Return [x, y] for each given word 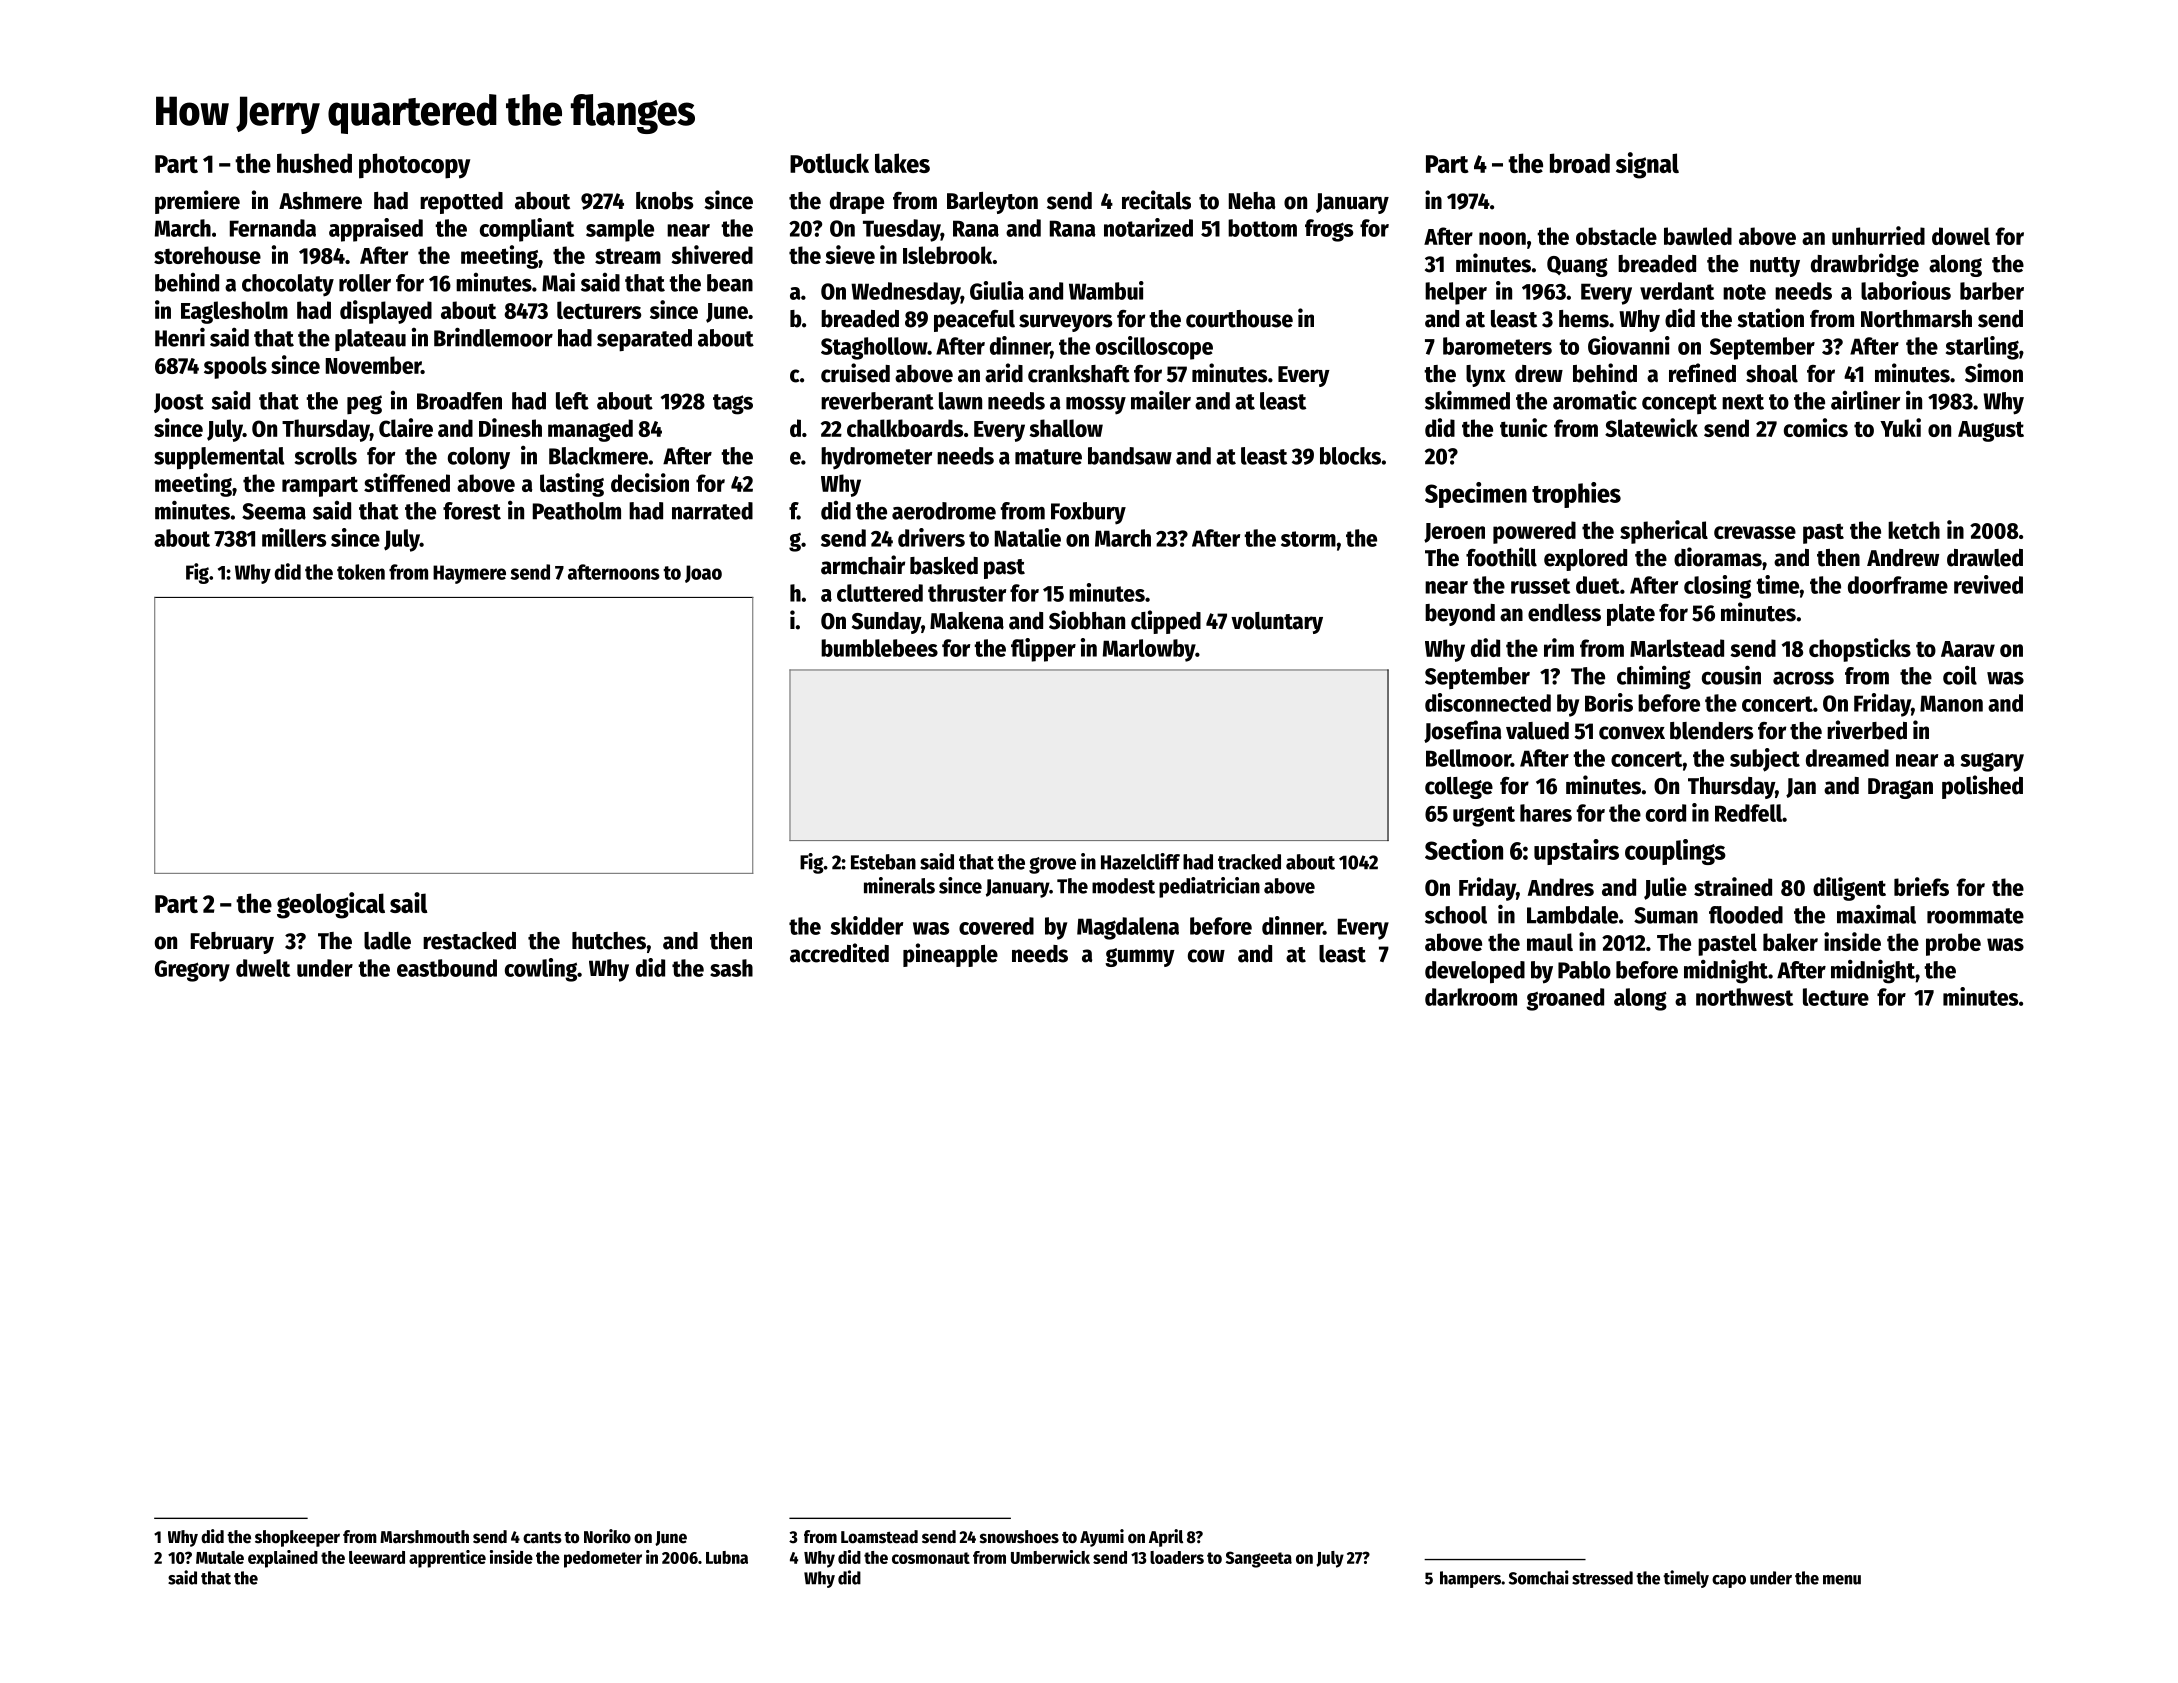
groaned [1565, 999]
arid [1004, 373]
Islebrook [947, 255]
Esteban [883, 862]
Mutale [220, 1557]
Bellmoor [1468, 758]
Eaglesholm [234, 312]
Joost [179, 403]
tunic [1524, 427]
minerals [899, 885]
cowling [541, 970]
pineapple [950, 955]
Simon [1994, 373]
